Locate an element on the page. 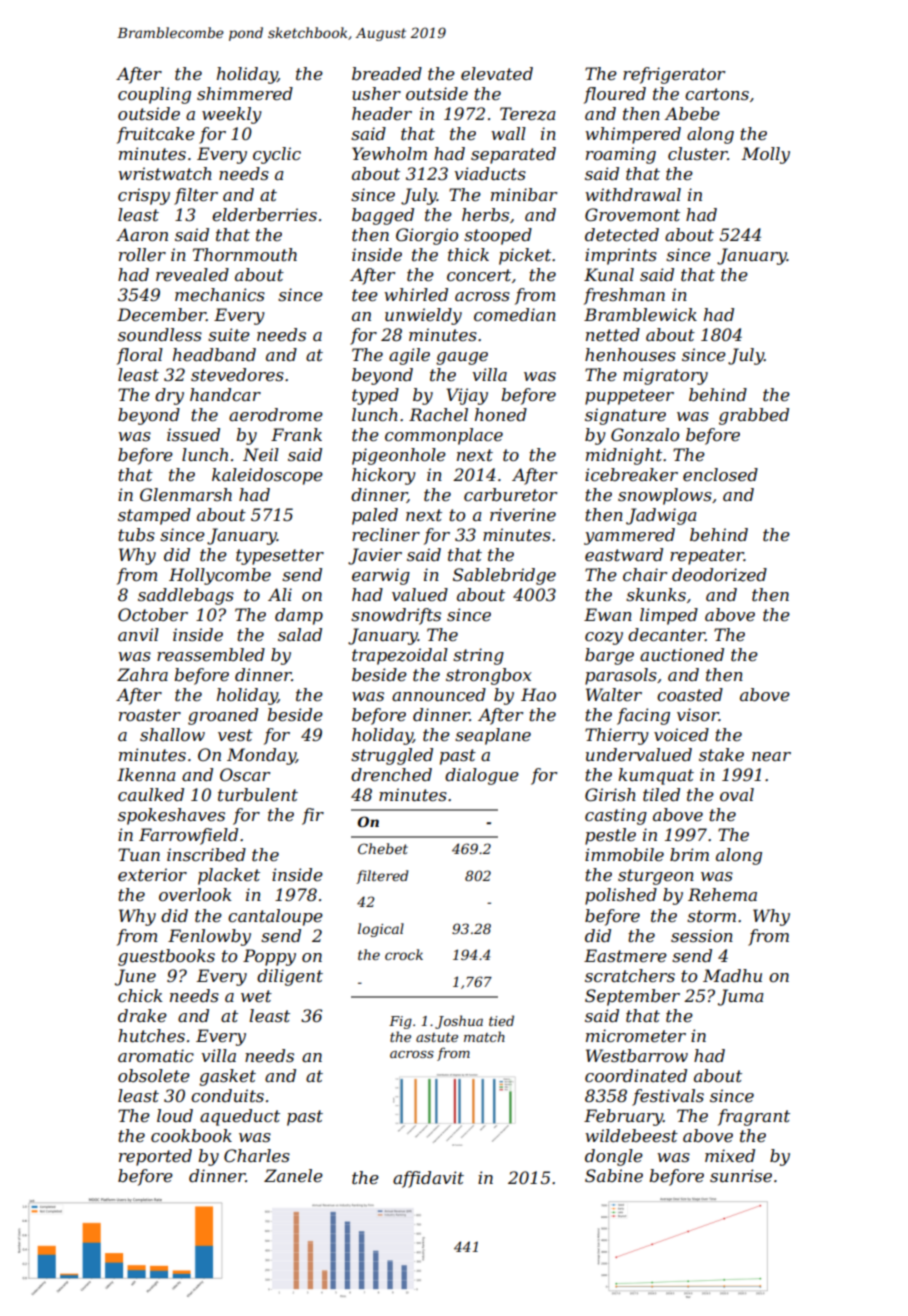  refrigerator is located at coordinates (674, 75).
